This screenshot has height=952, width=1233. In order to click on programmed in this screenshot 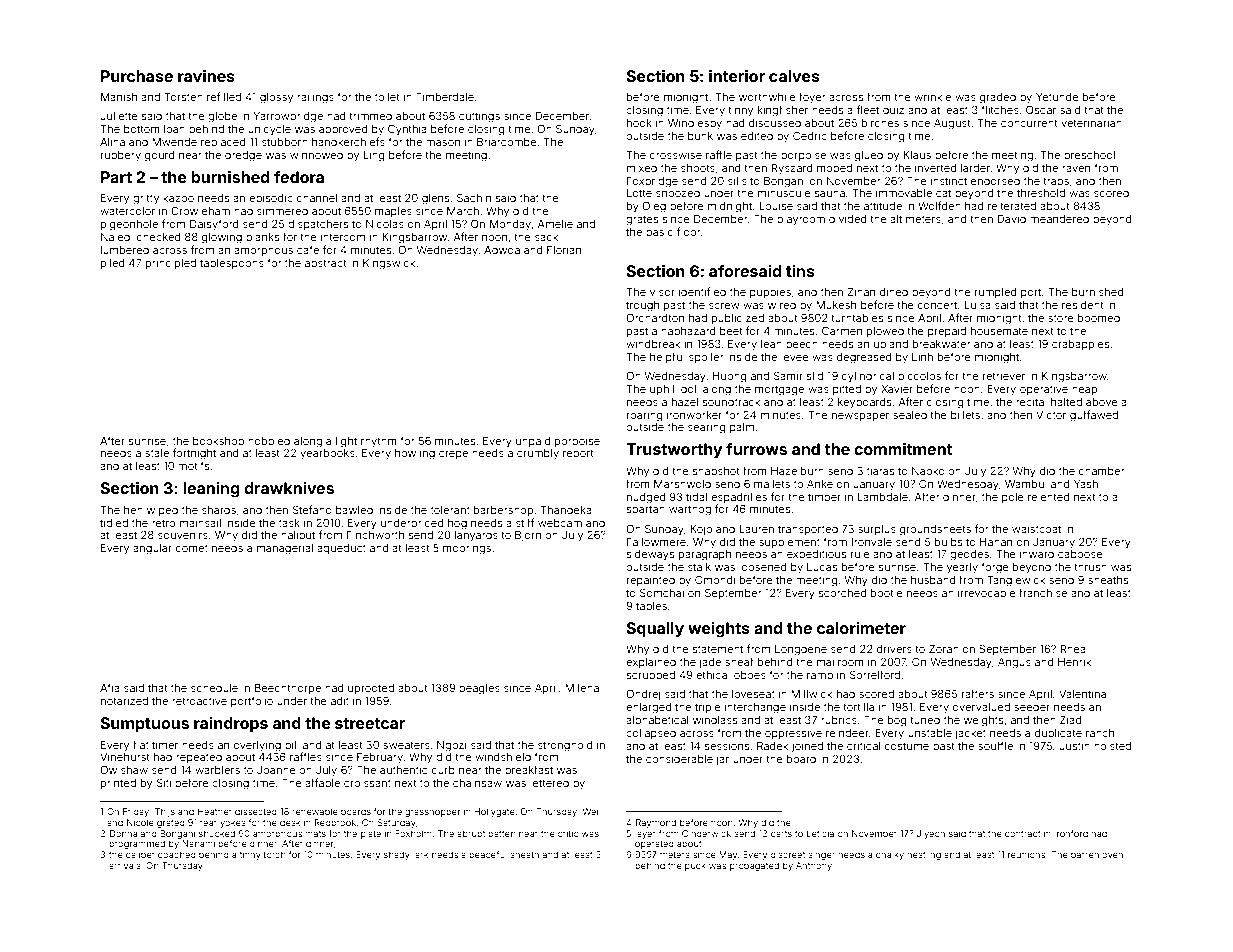, I will do `click(137, 844)`.
